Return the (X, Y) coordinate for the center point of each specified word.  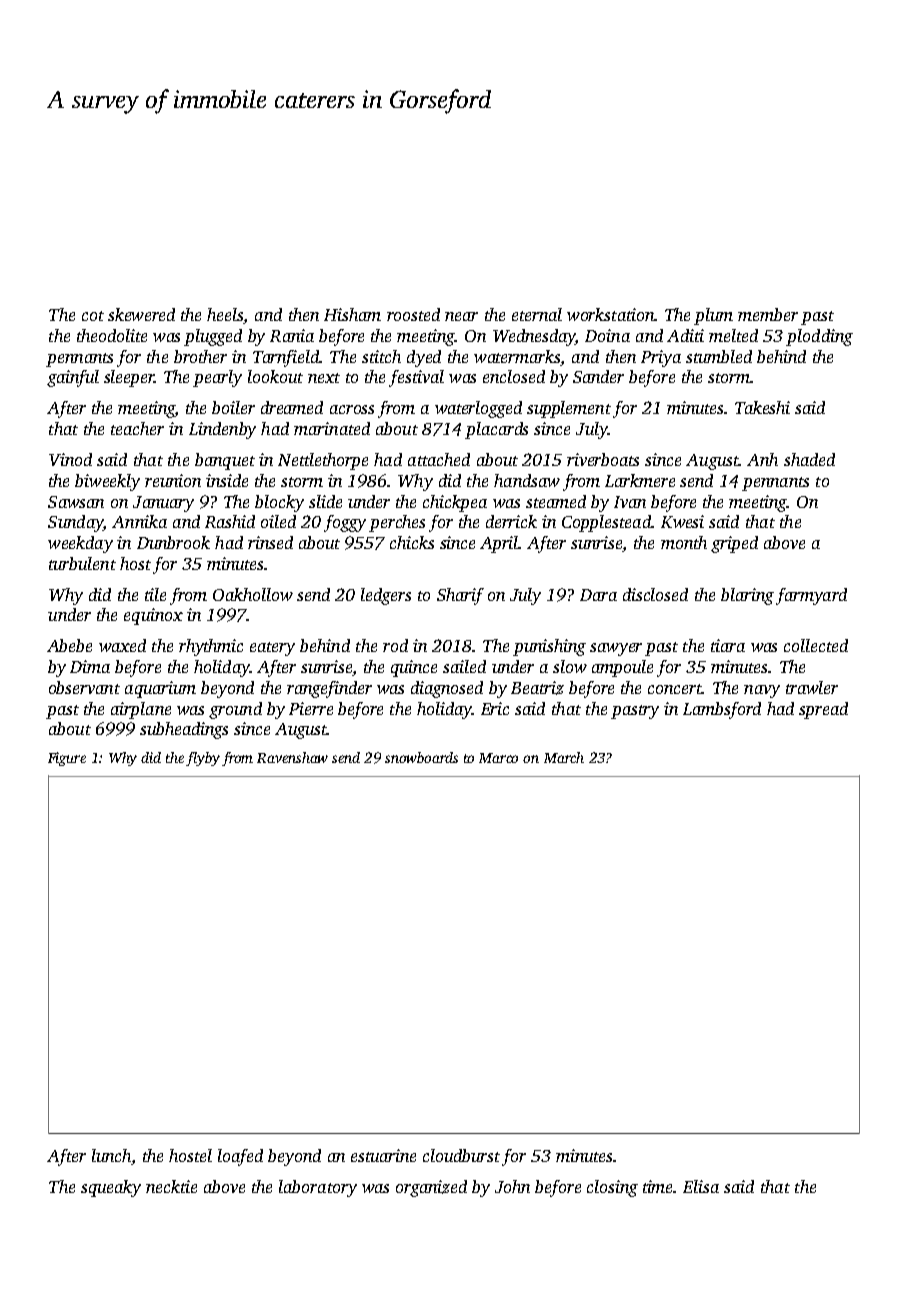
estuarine (383, 1155)
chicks (412, 542)
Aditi (685, 335)
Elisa (701, 1186)
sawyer (616, 649)
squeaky (111, 1188)
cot (93, 316)
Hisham (352, 314)
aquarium (160, 689)
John (512, 1186)
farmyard (811, 596)
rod (395, 645)
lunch (111, 1155)
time (658, 1186)
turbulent (82, 563)
